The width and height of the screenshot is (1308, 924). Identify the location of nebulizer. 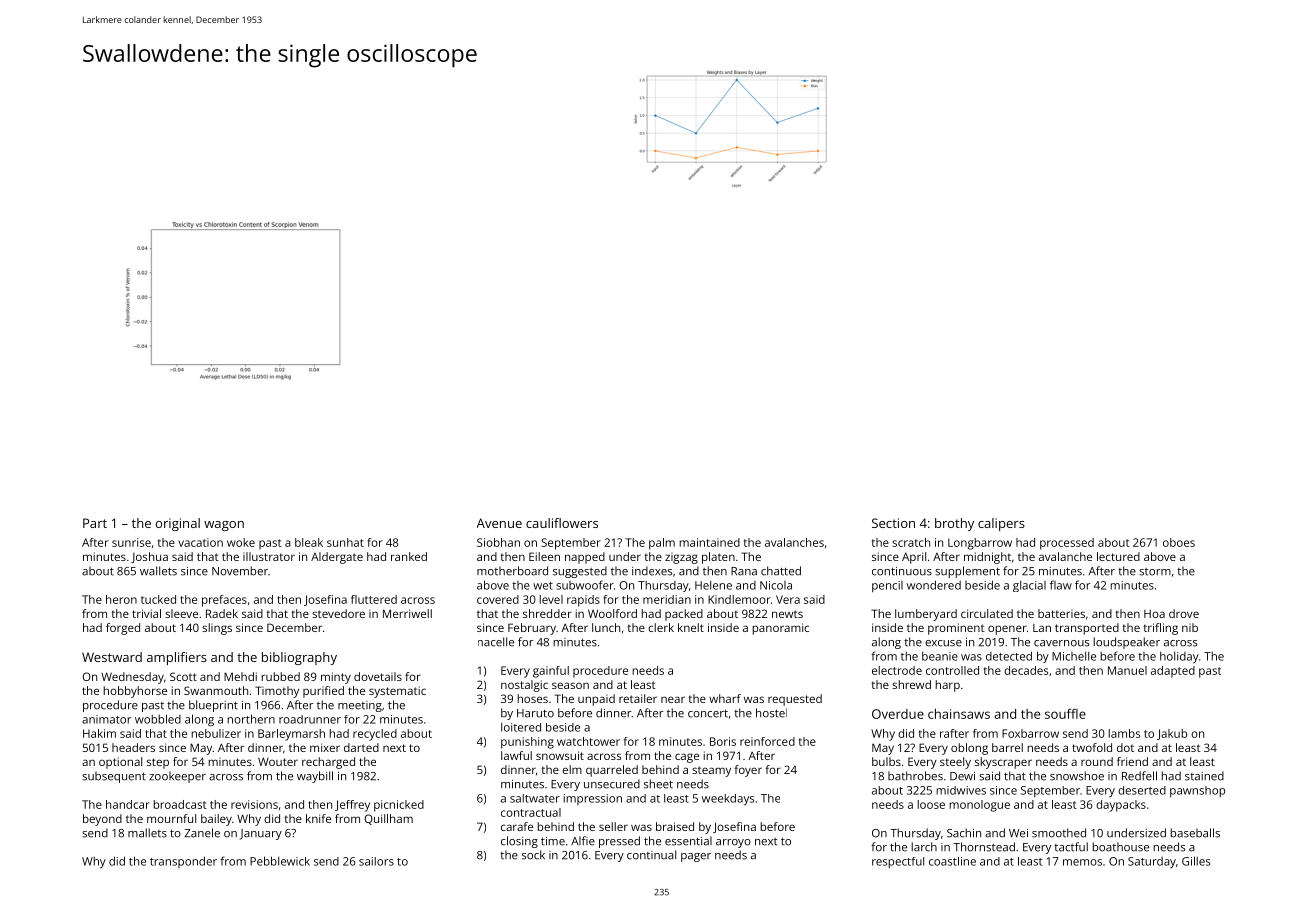
(216, 733).
